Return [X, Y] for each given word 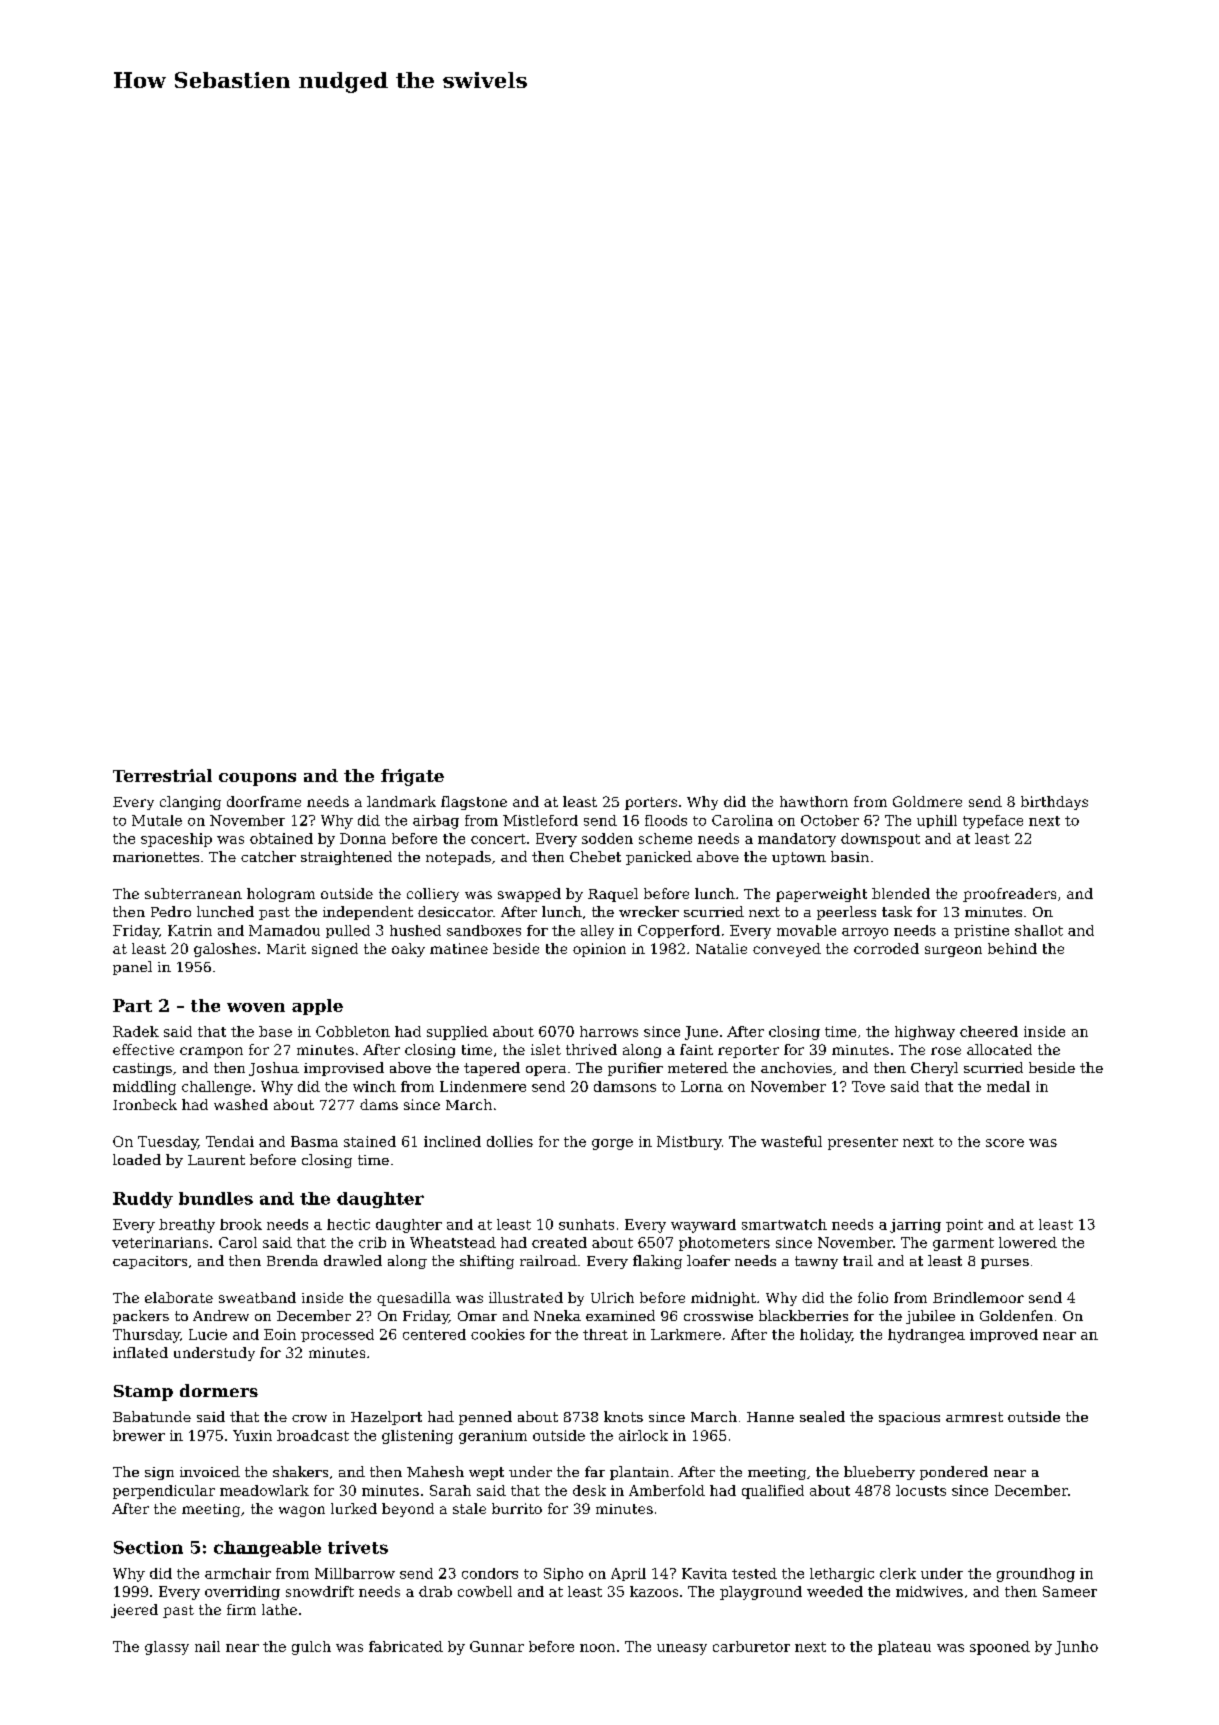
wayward [703, 1226]
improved [1004, 1335]
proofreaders [1009, 895]
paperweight [821, 895]
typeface [993, 822]
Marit [286, 949]
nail [207, 1646]
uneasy [682, 1649]
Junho [1076, 1648]
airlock [643, 1435]
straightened [346, 858]
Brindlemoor [978, 1297]
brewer [139, 1435]
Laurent [216, 1160]
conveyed [787, 950]
